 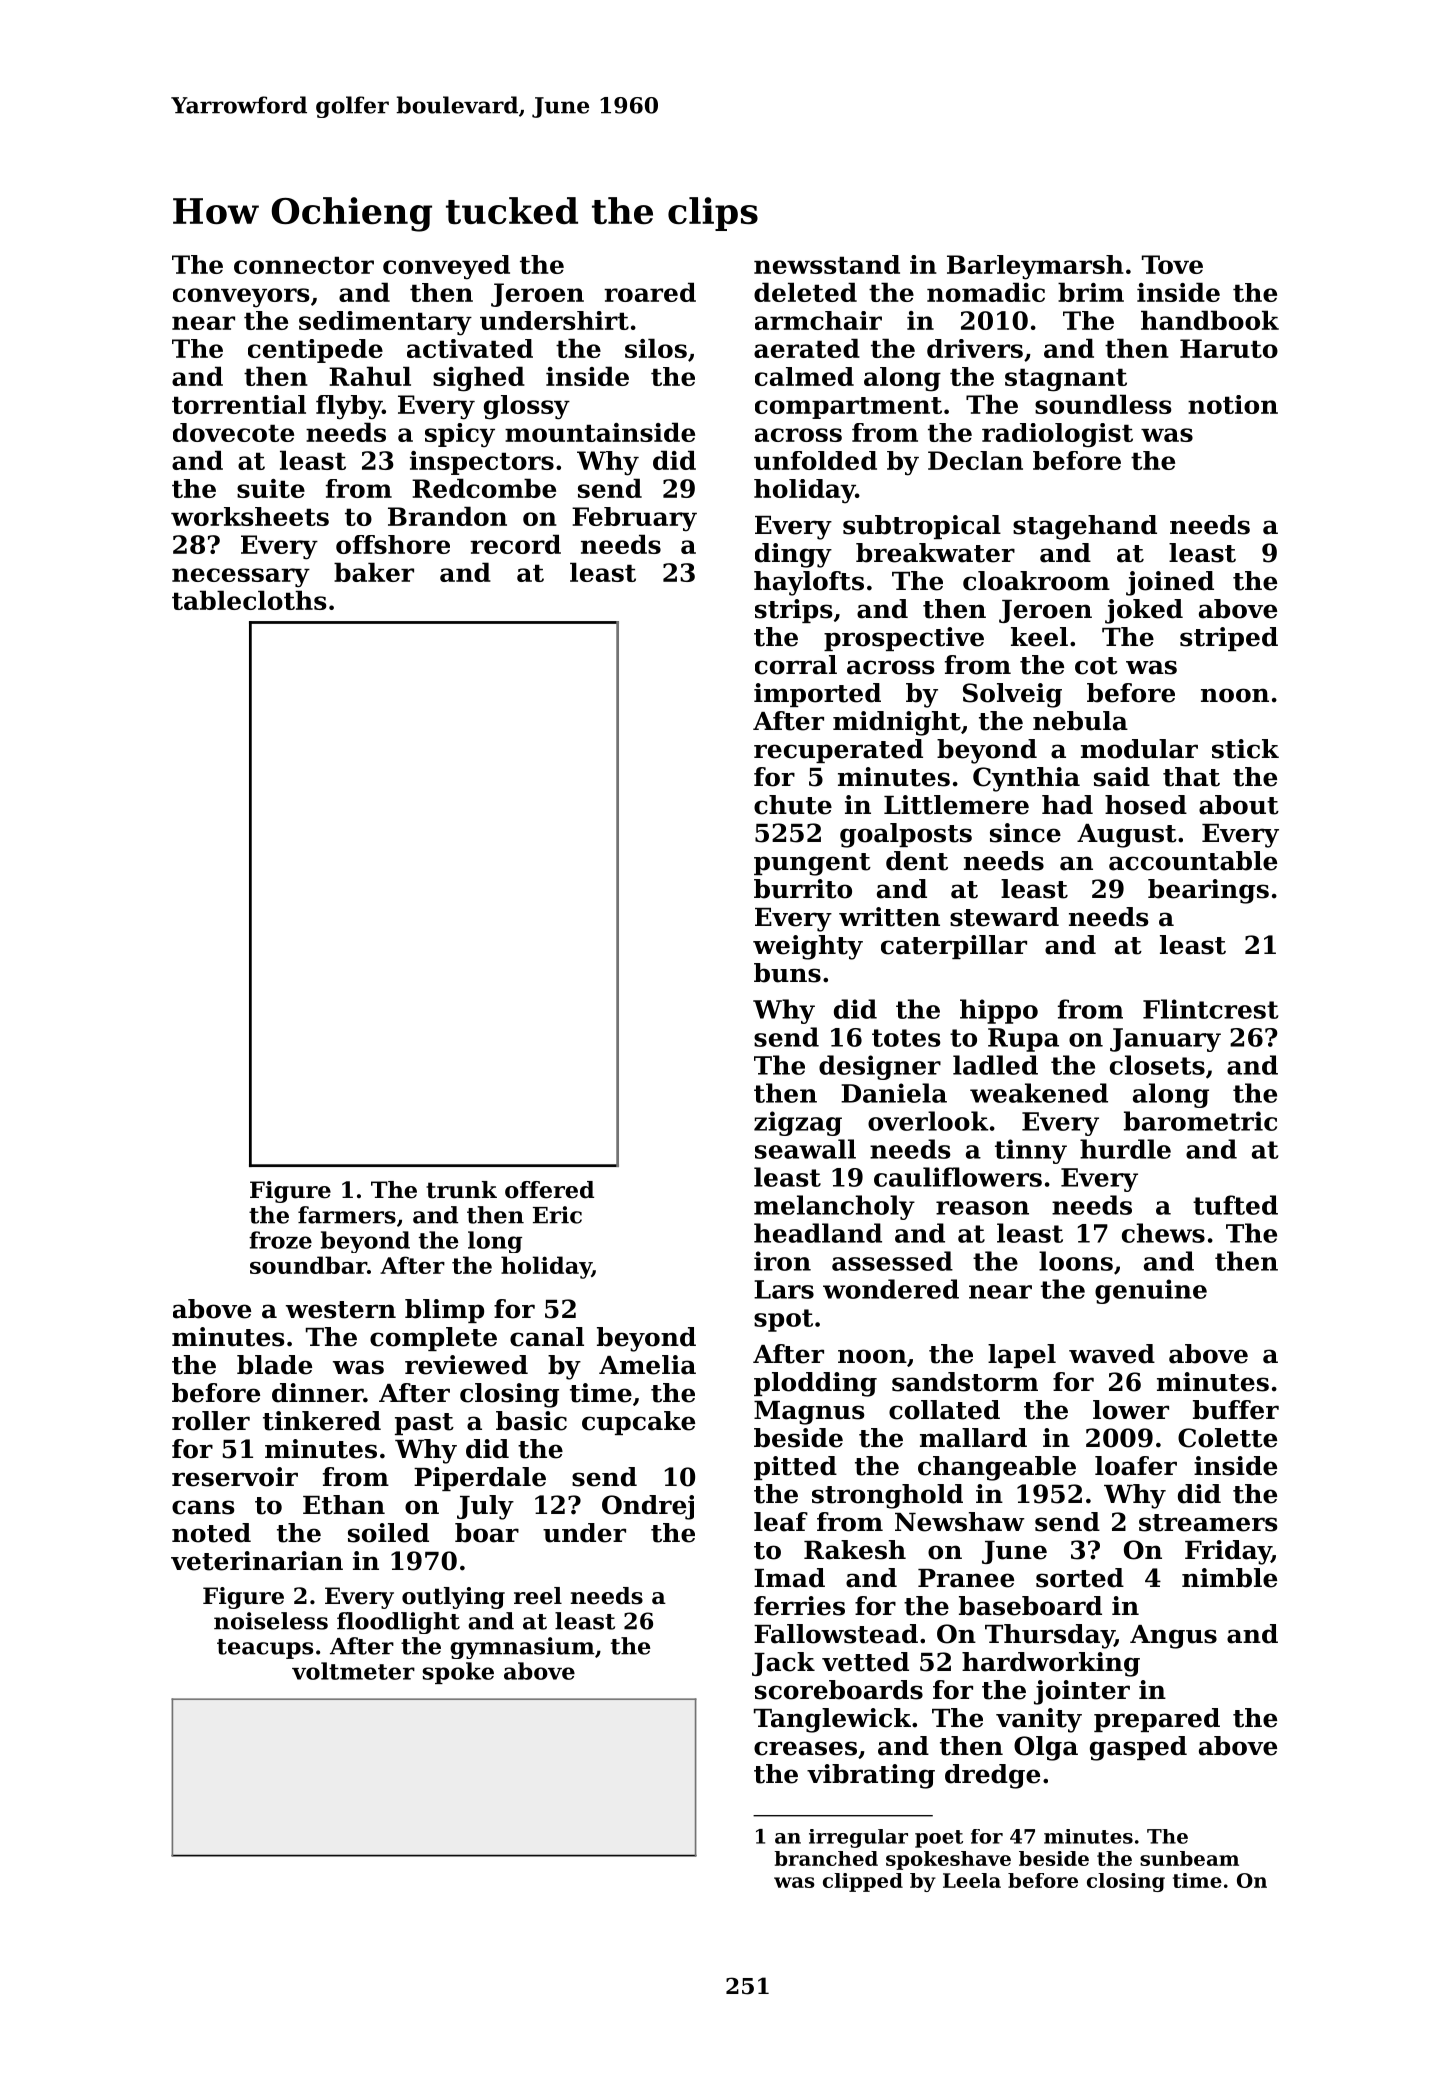 I want to click on blade, so click(x=274, y=1365).
